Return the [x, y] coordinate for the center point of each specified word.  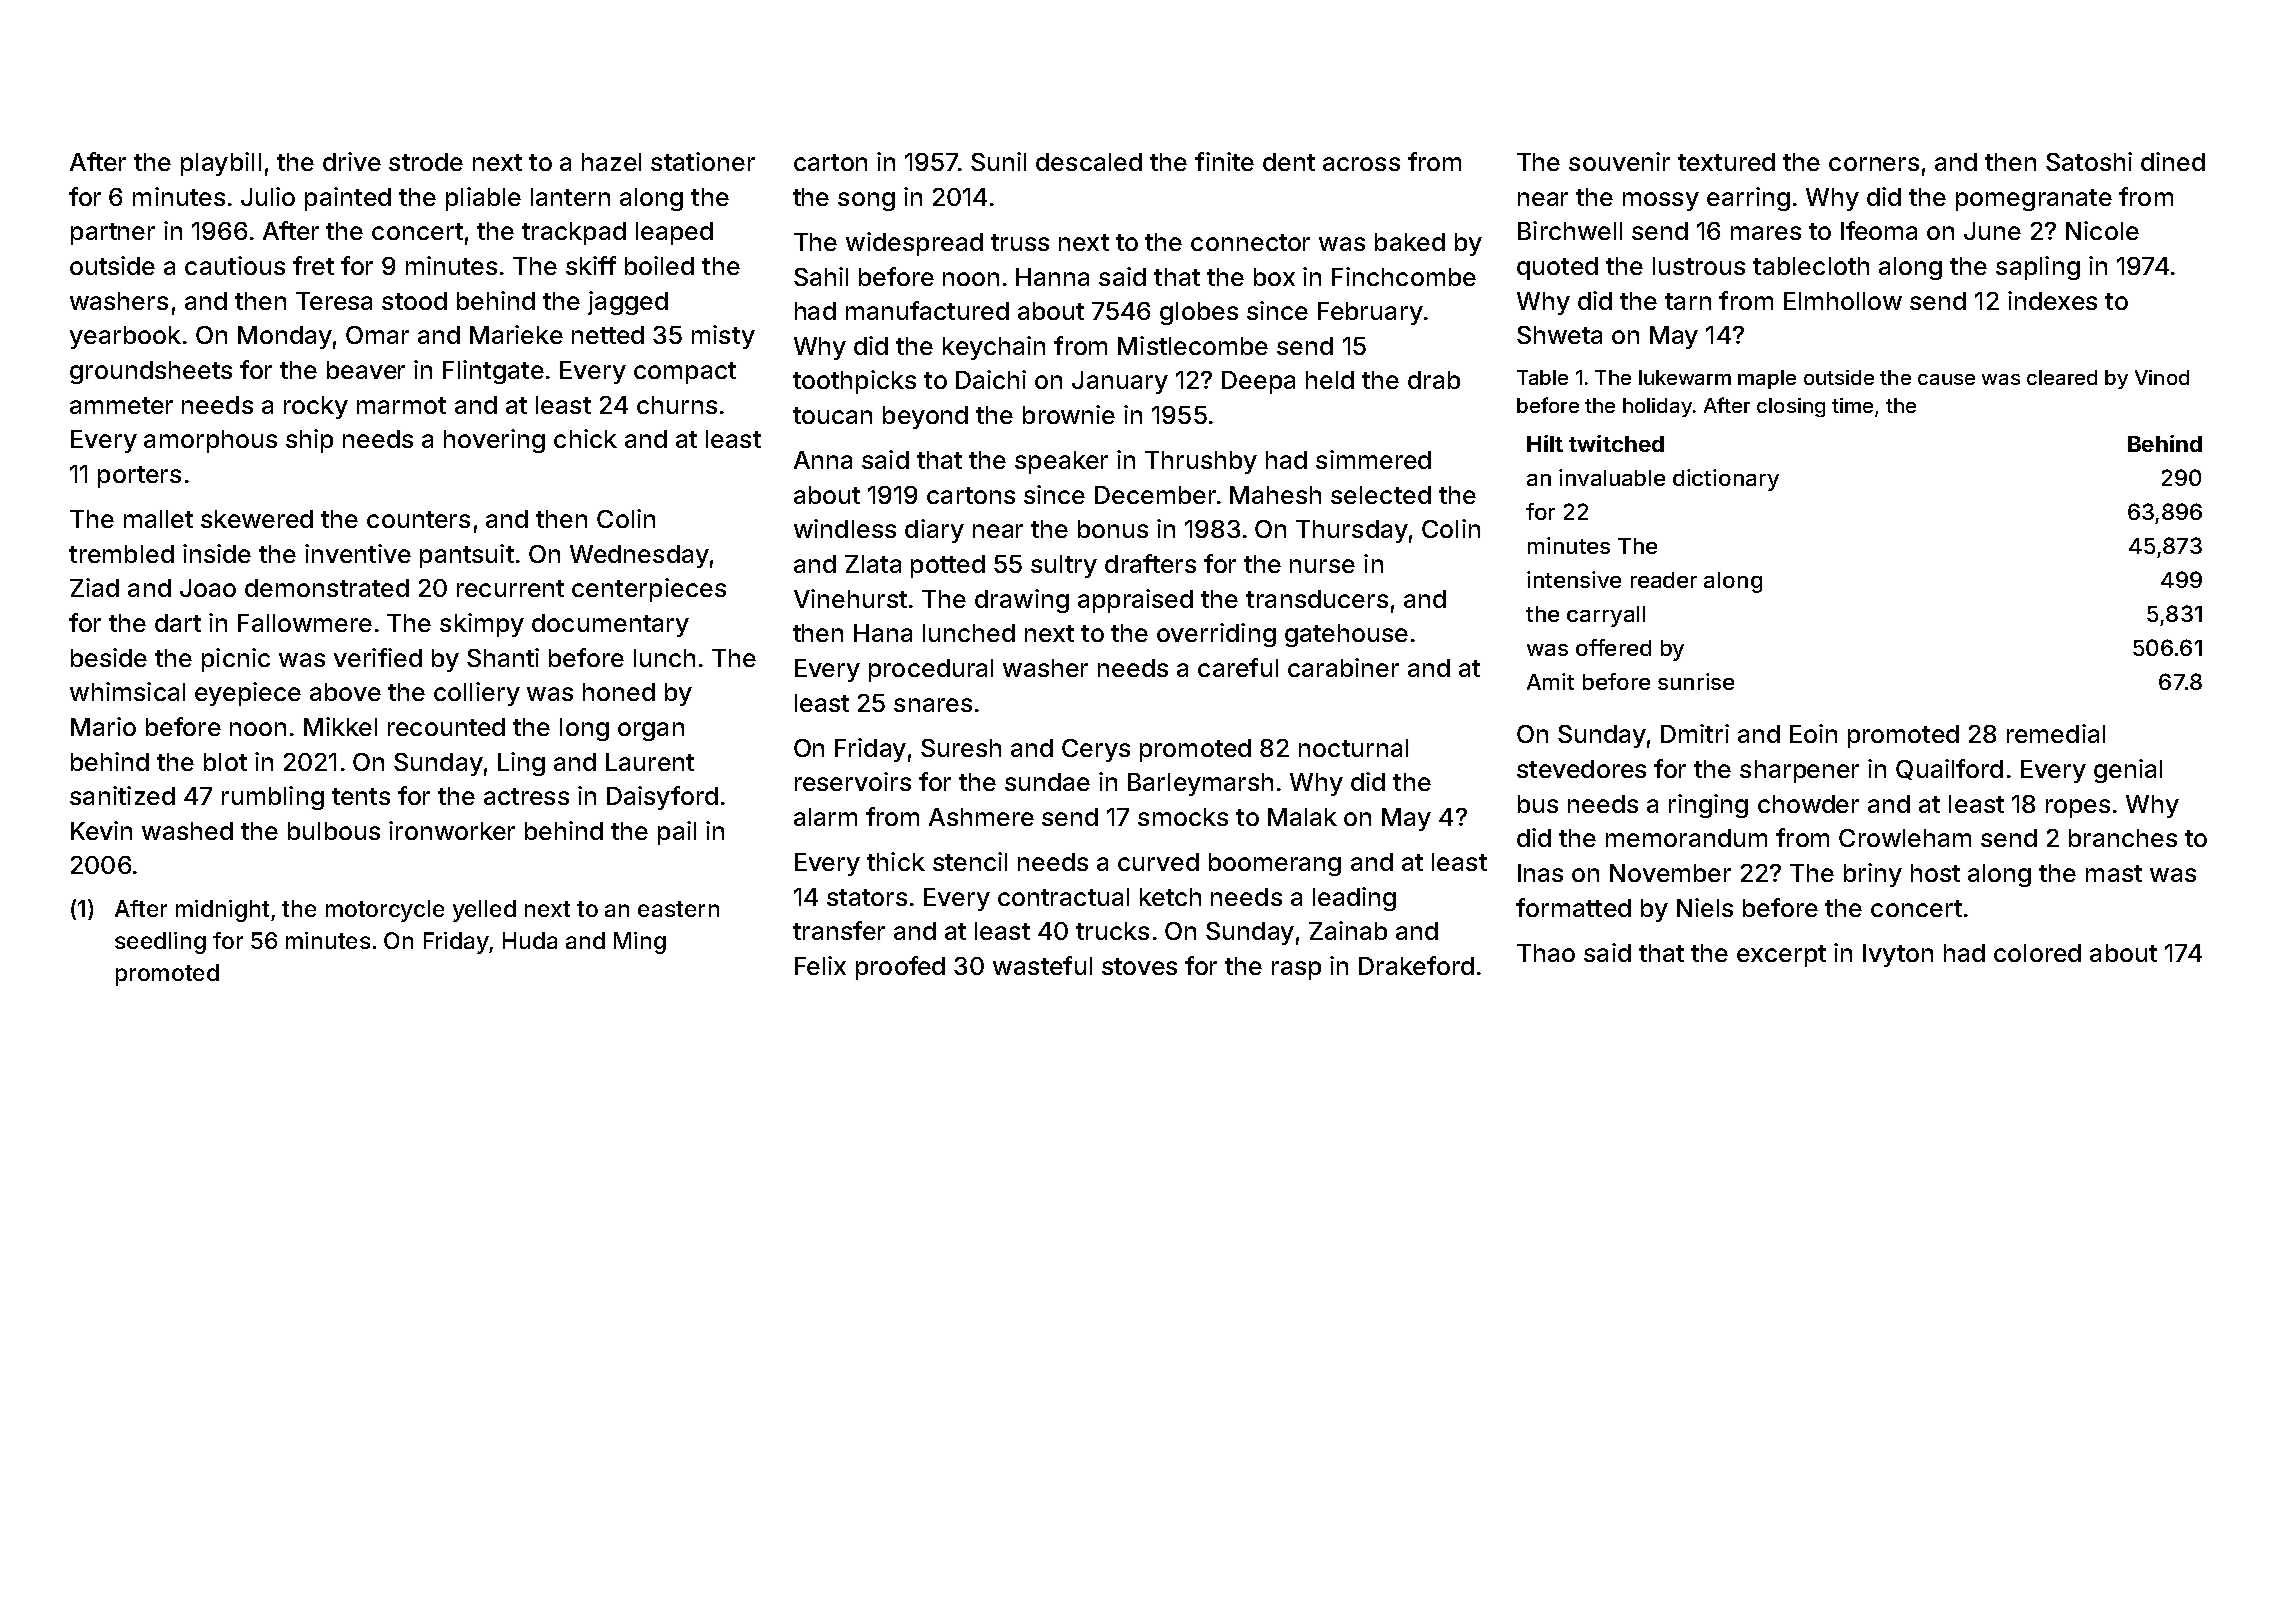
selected [1381, 495]
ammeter [121, 405]
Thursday [1352, 531]
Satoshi [2089, 161]
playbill [221, 164]
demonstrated [327, 588]
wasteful [1042, 965]
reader [1664, 580]
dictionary [1726, 480]
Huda [530, 940]
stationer [703, 161]
